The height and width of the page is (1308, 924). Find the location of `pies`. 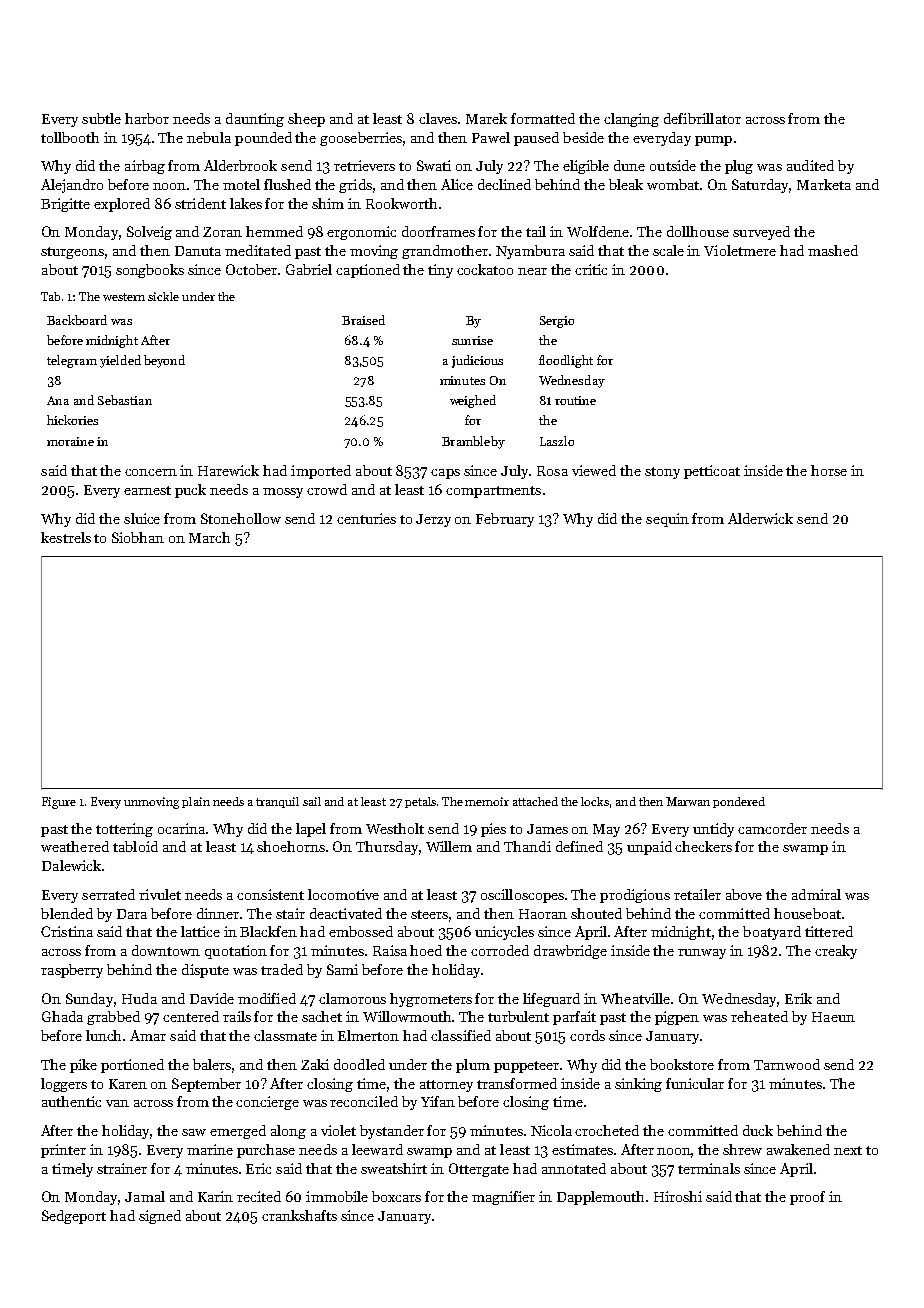

pies is located at coordinates (493, 830).
